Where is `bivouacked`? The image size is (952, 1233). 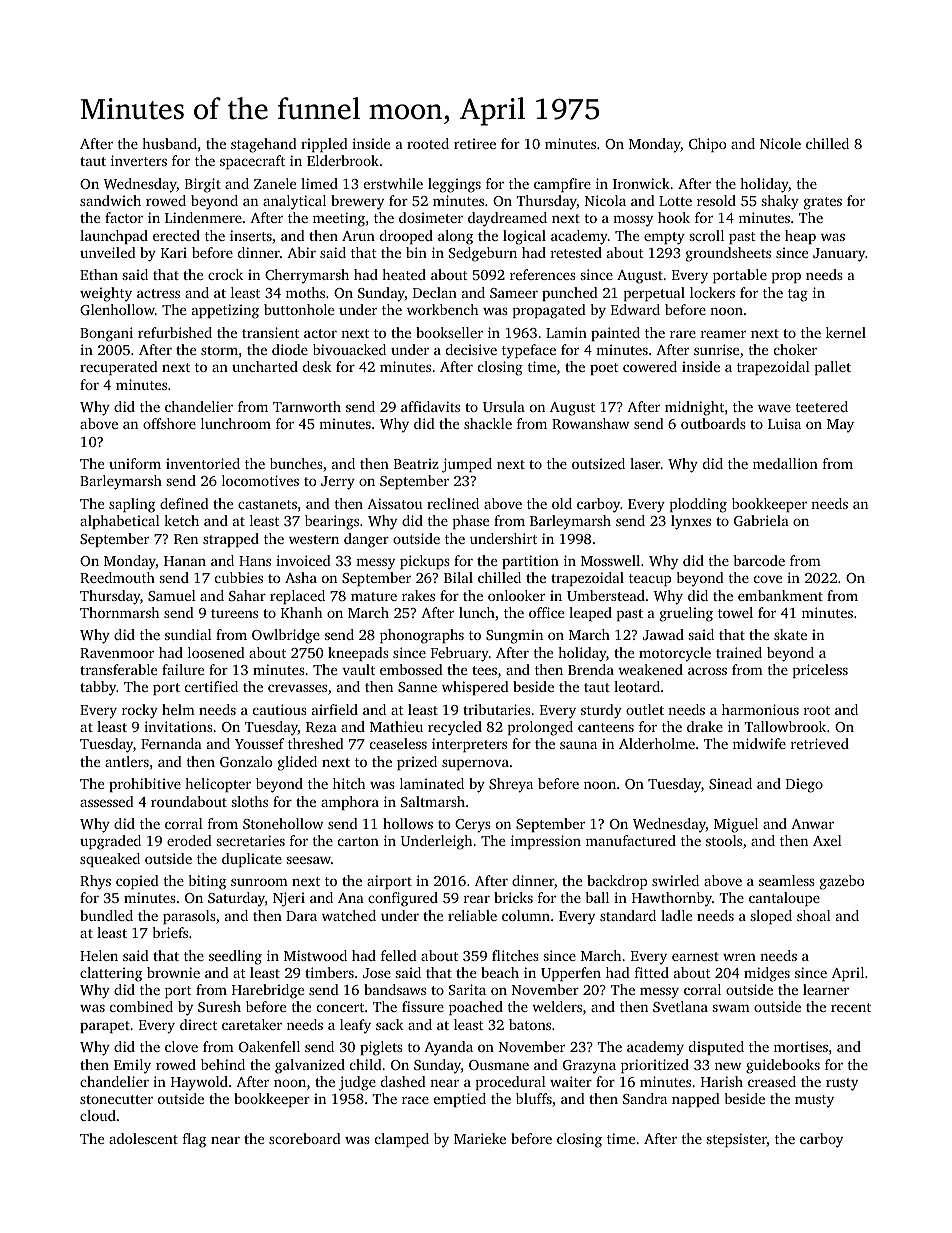
bivouacked is located at coordinates (349, 349).
